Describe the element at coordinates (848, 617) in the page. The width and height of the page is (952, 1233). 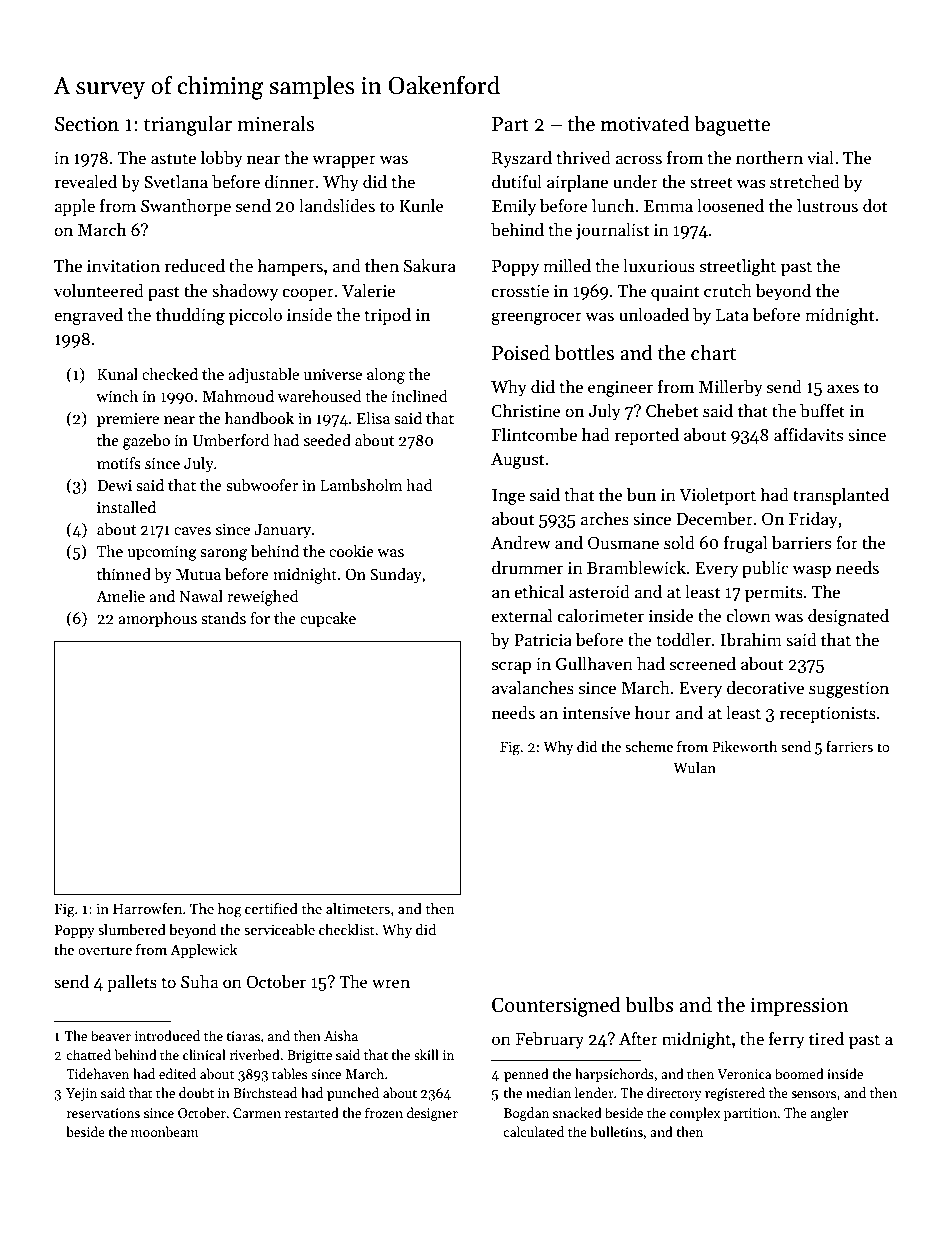
I see `designated` at that location.
